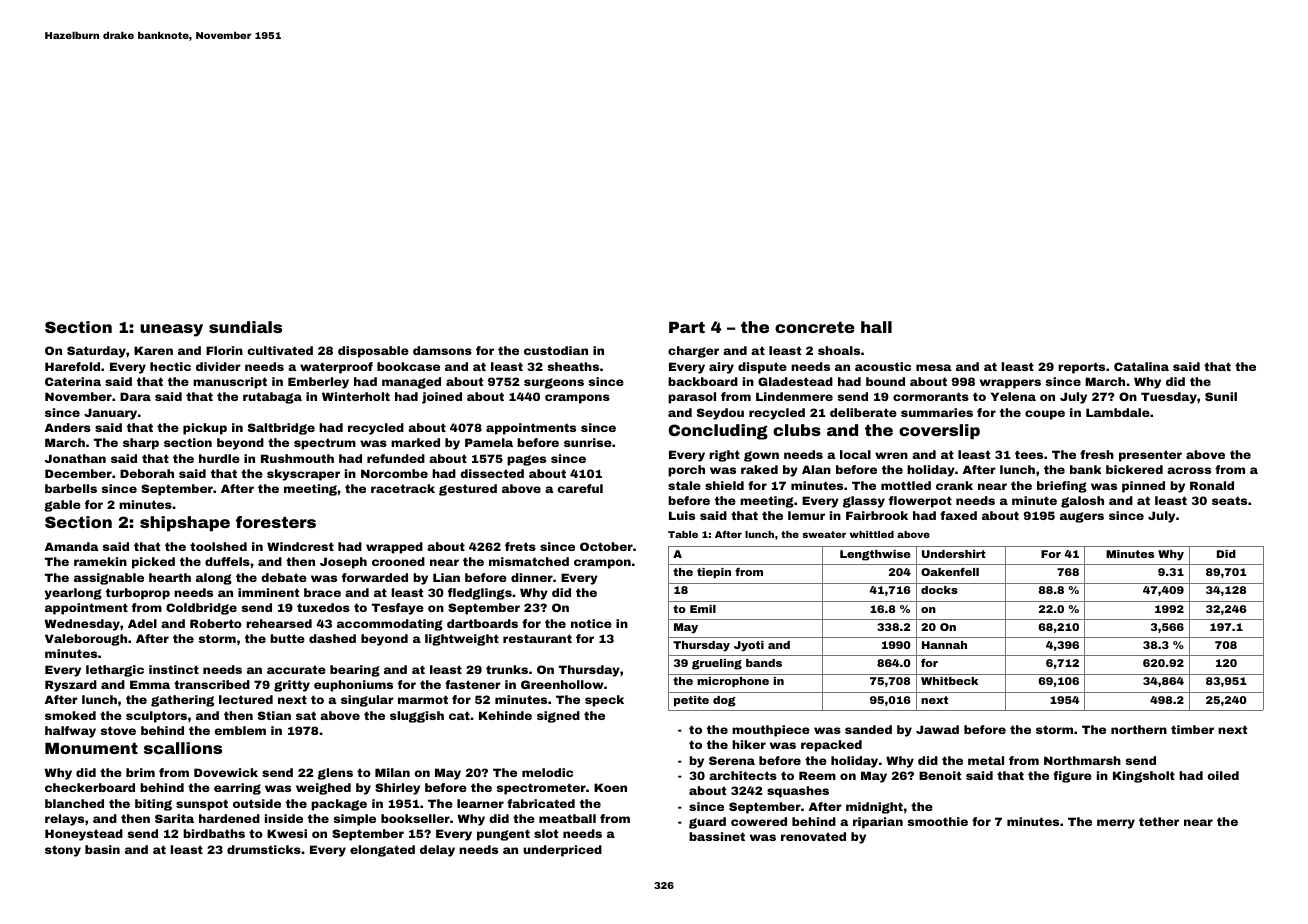 The height and width of the document is (924, 1308). Describe the element at coordinates (446, 577) in the document. I see `Lian` at that location.
